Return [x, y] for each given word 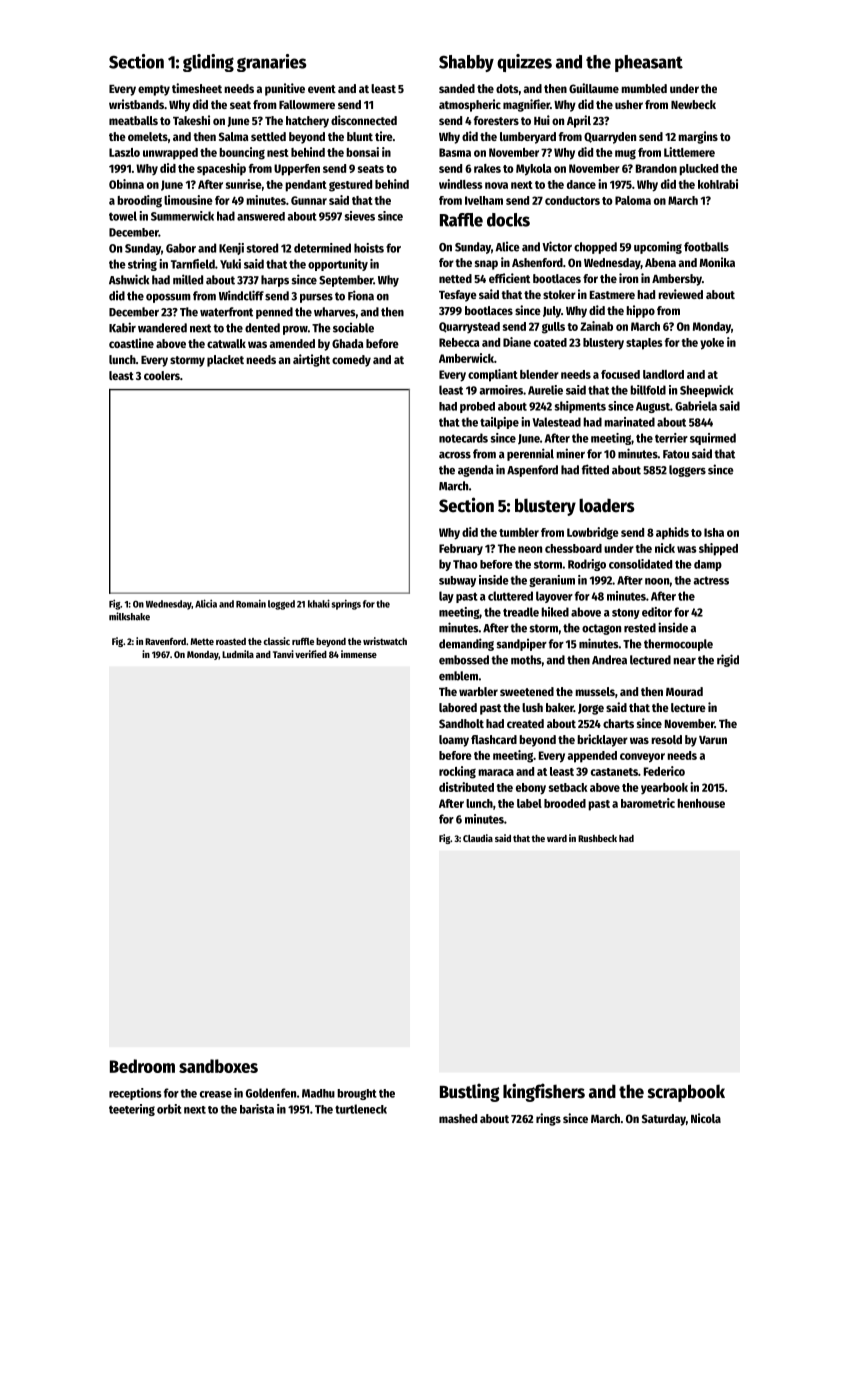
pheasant [649, 63]
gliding [208, 63]
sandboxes [218, 1066]
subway [457, 581]
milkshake [129, 616]
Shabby [466, 63]
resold [666, 739]
